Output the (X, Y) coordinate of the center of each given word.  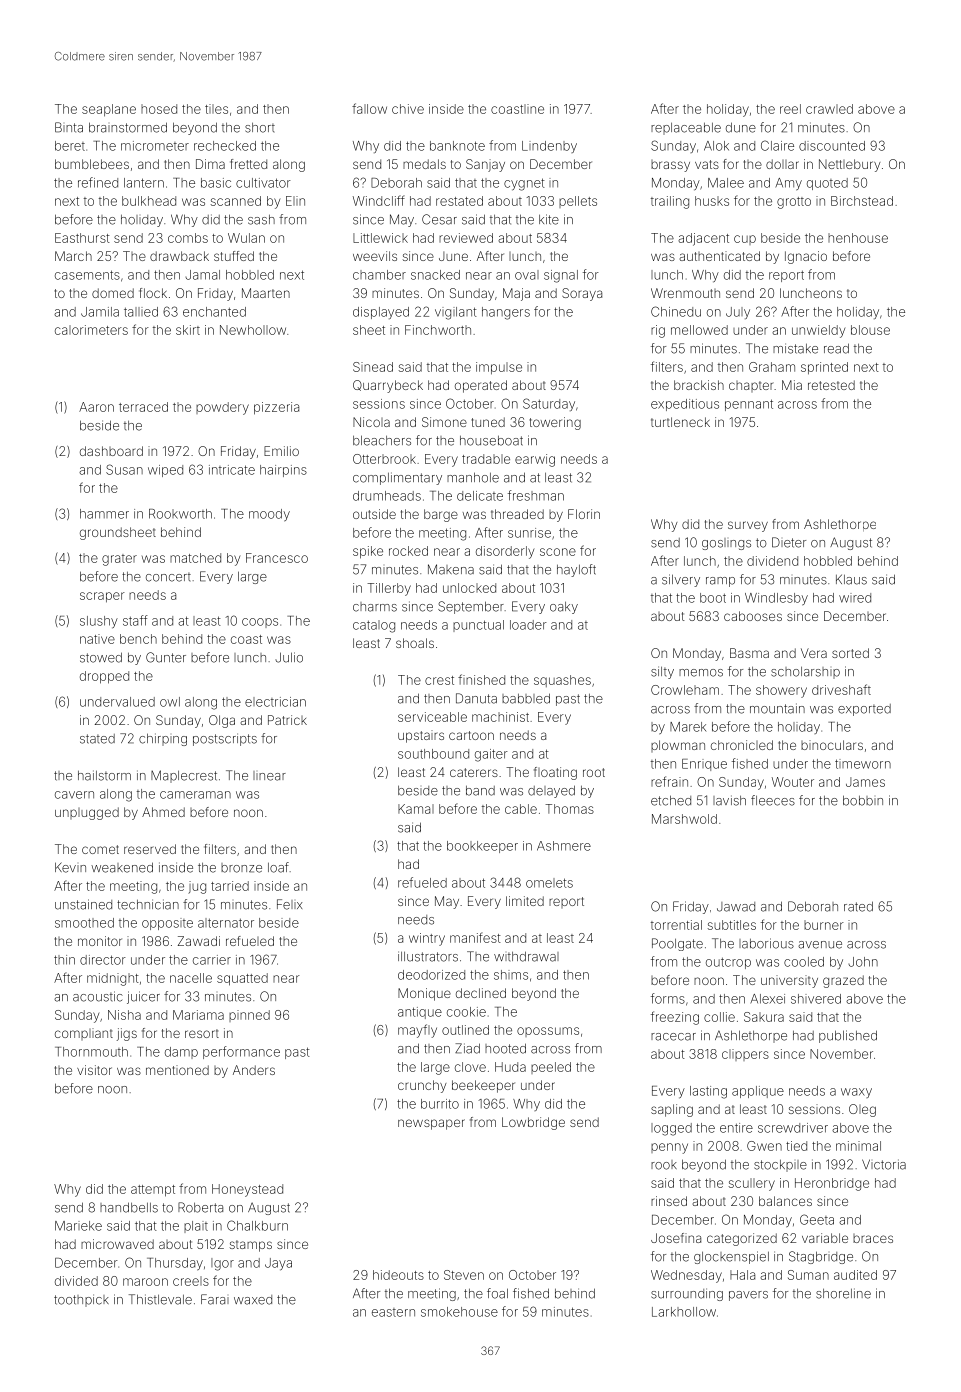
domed (113, 293)
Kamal (416, 809)
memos (701, 673)
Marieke (78, 1226)
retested (831, 385)
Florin (584, 514)
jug (197, 887)
